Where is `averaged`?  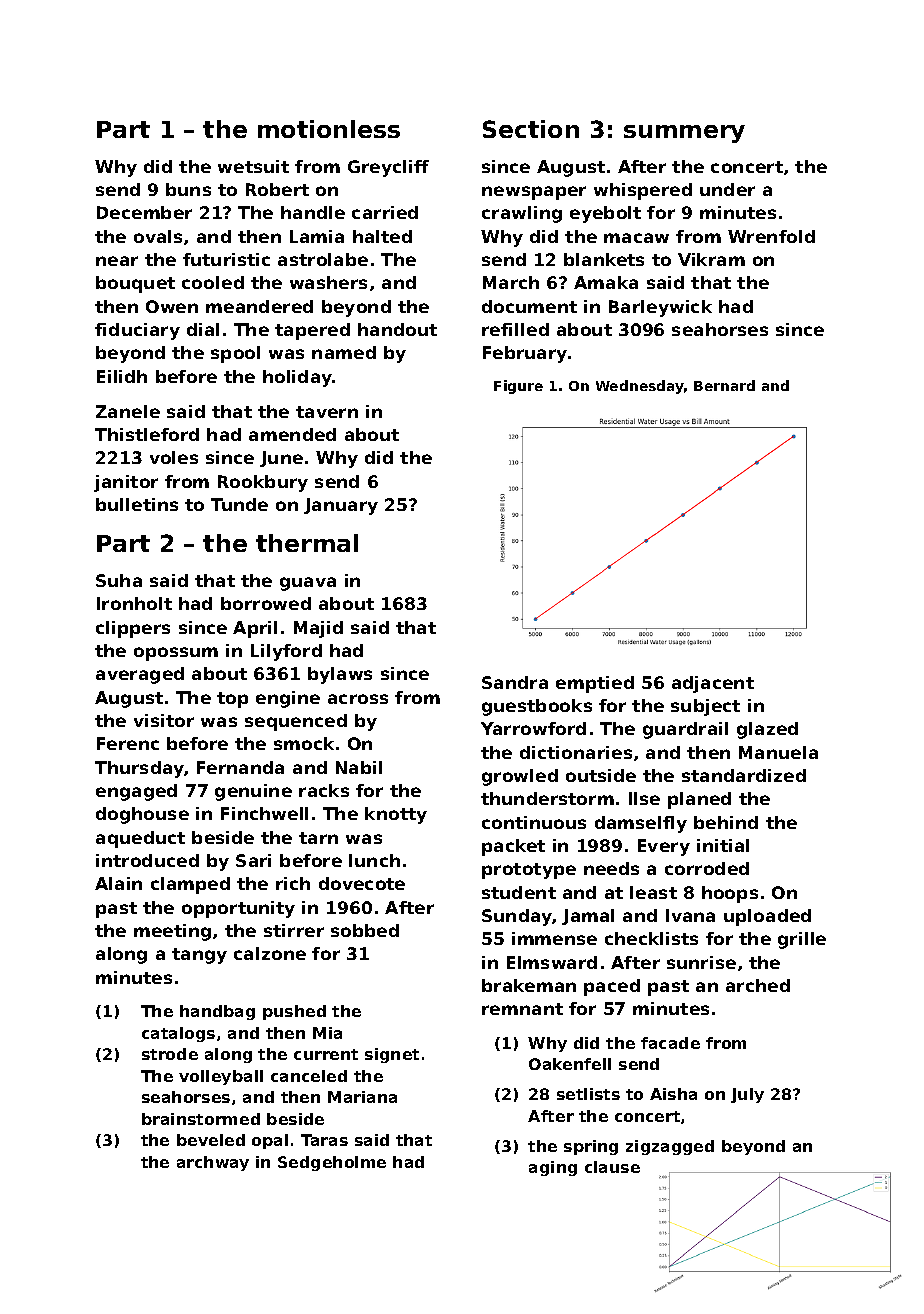
averaged is located at coordinates (140, 675).
